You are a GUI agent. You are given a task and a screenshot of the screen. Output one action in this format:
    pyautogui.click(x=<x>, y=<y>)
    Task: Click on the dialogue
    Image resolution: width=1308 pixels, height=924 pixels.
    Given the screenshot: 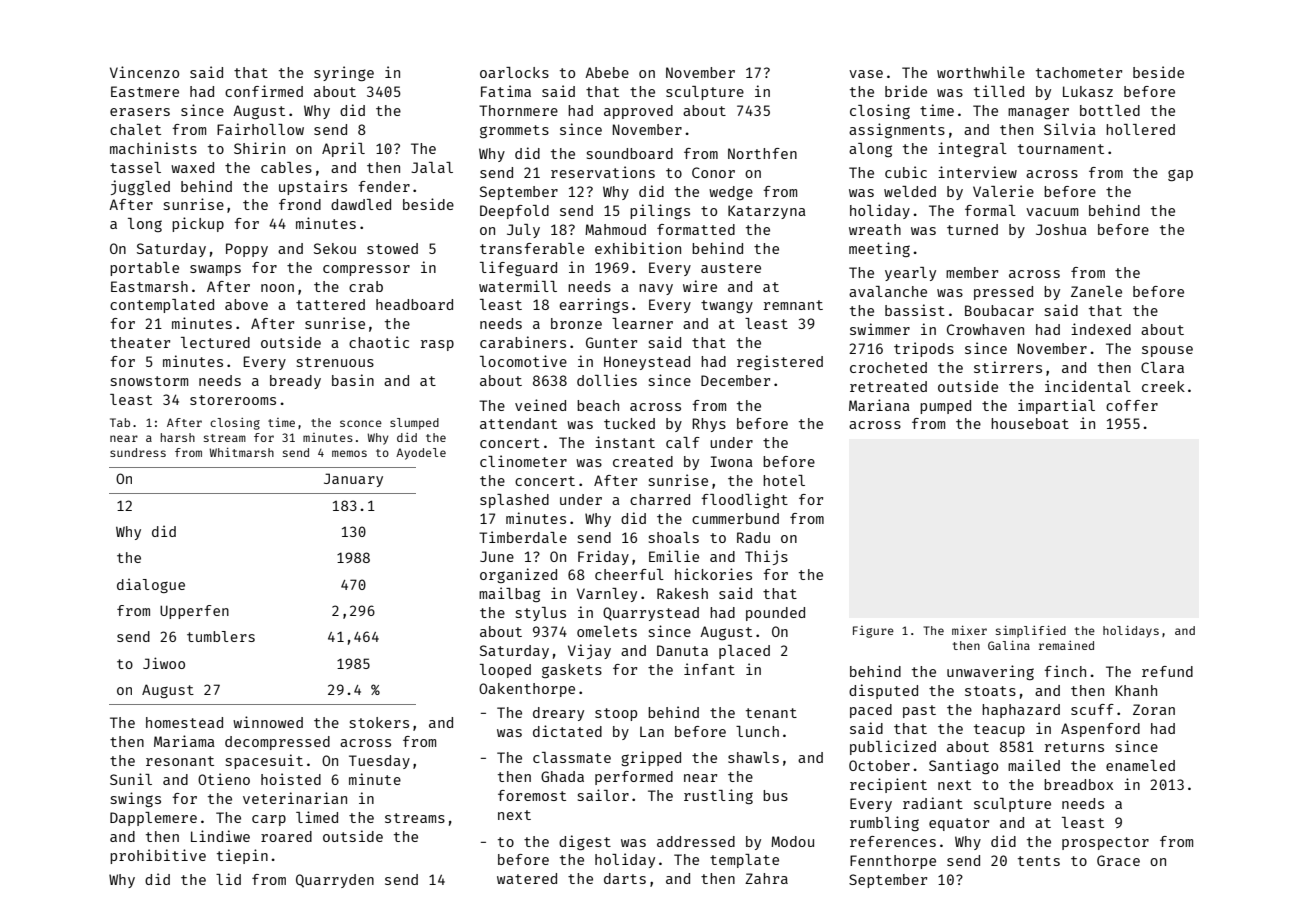 What is the action you would take?
    pyautogui.click(x=151, y=586)
